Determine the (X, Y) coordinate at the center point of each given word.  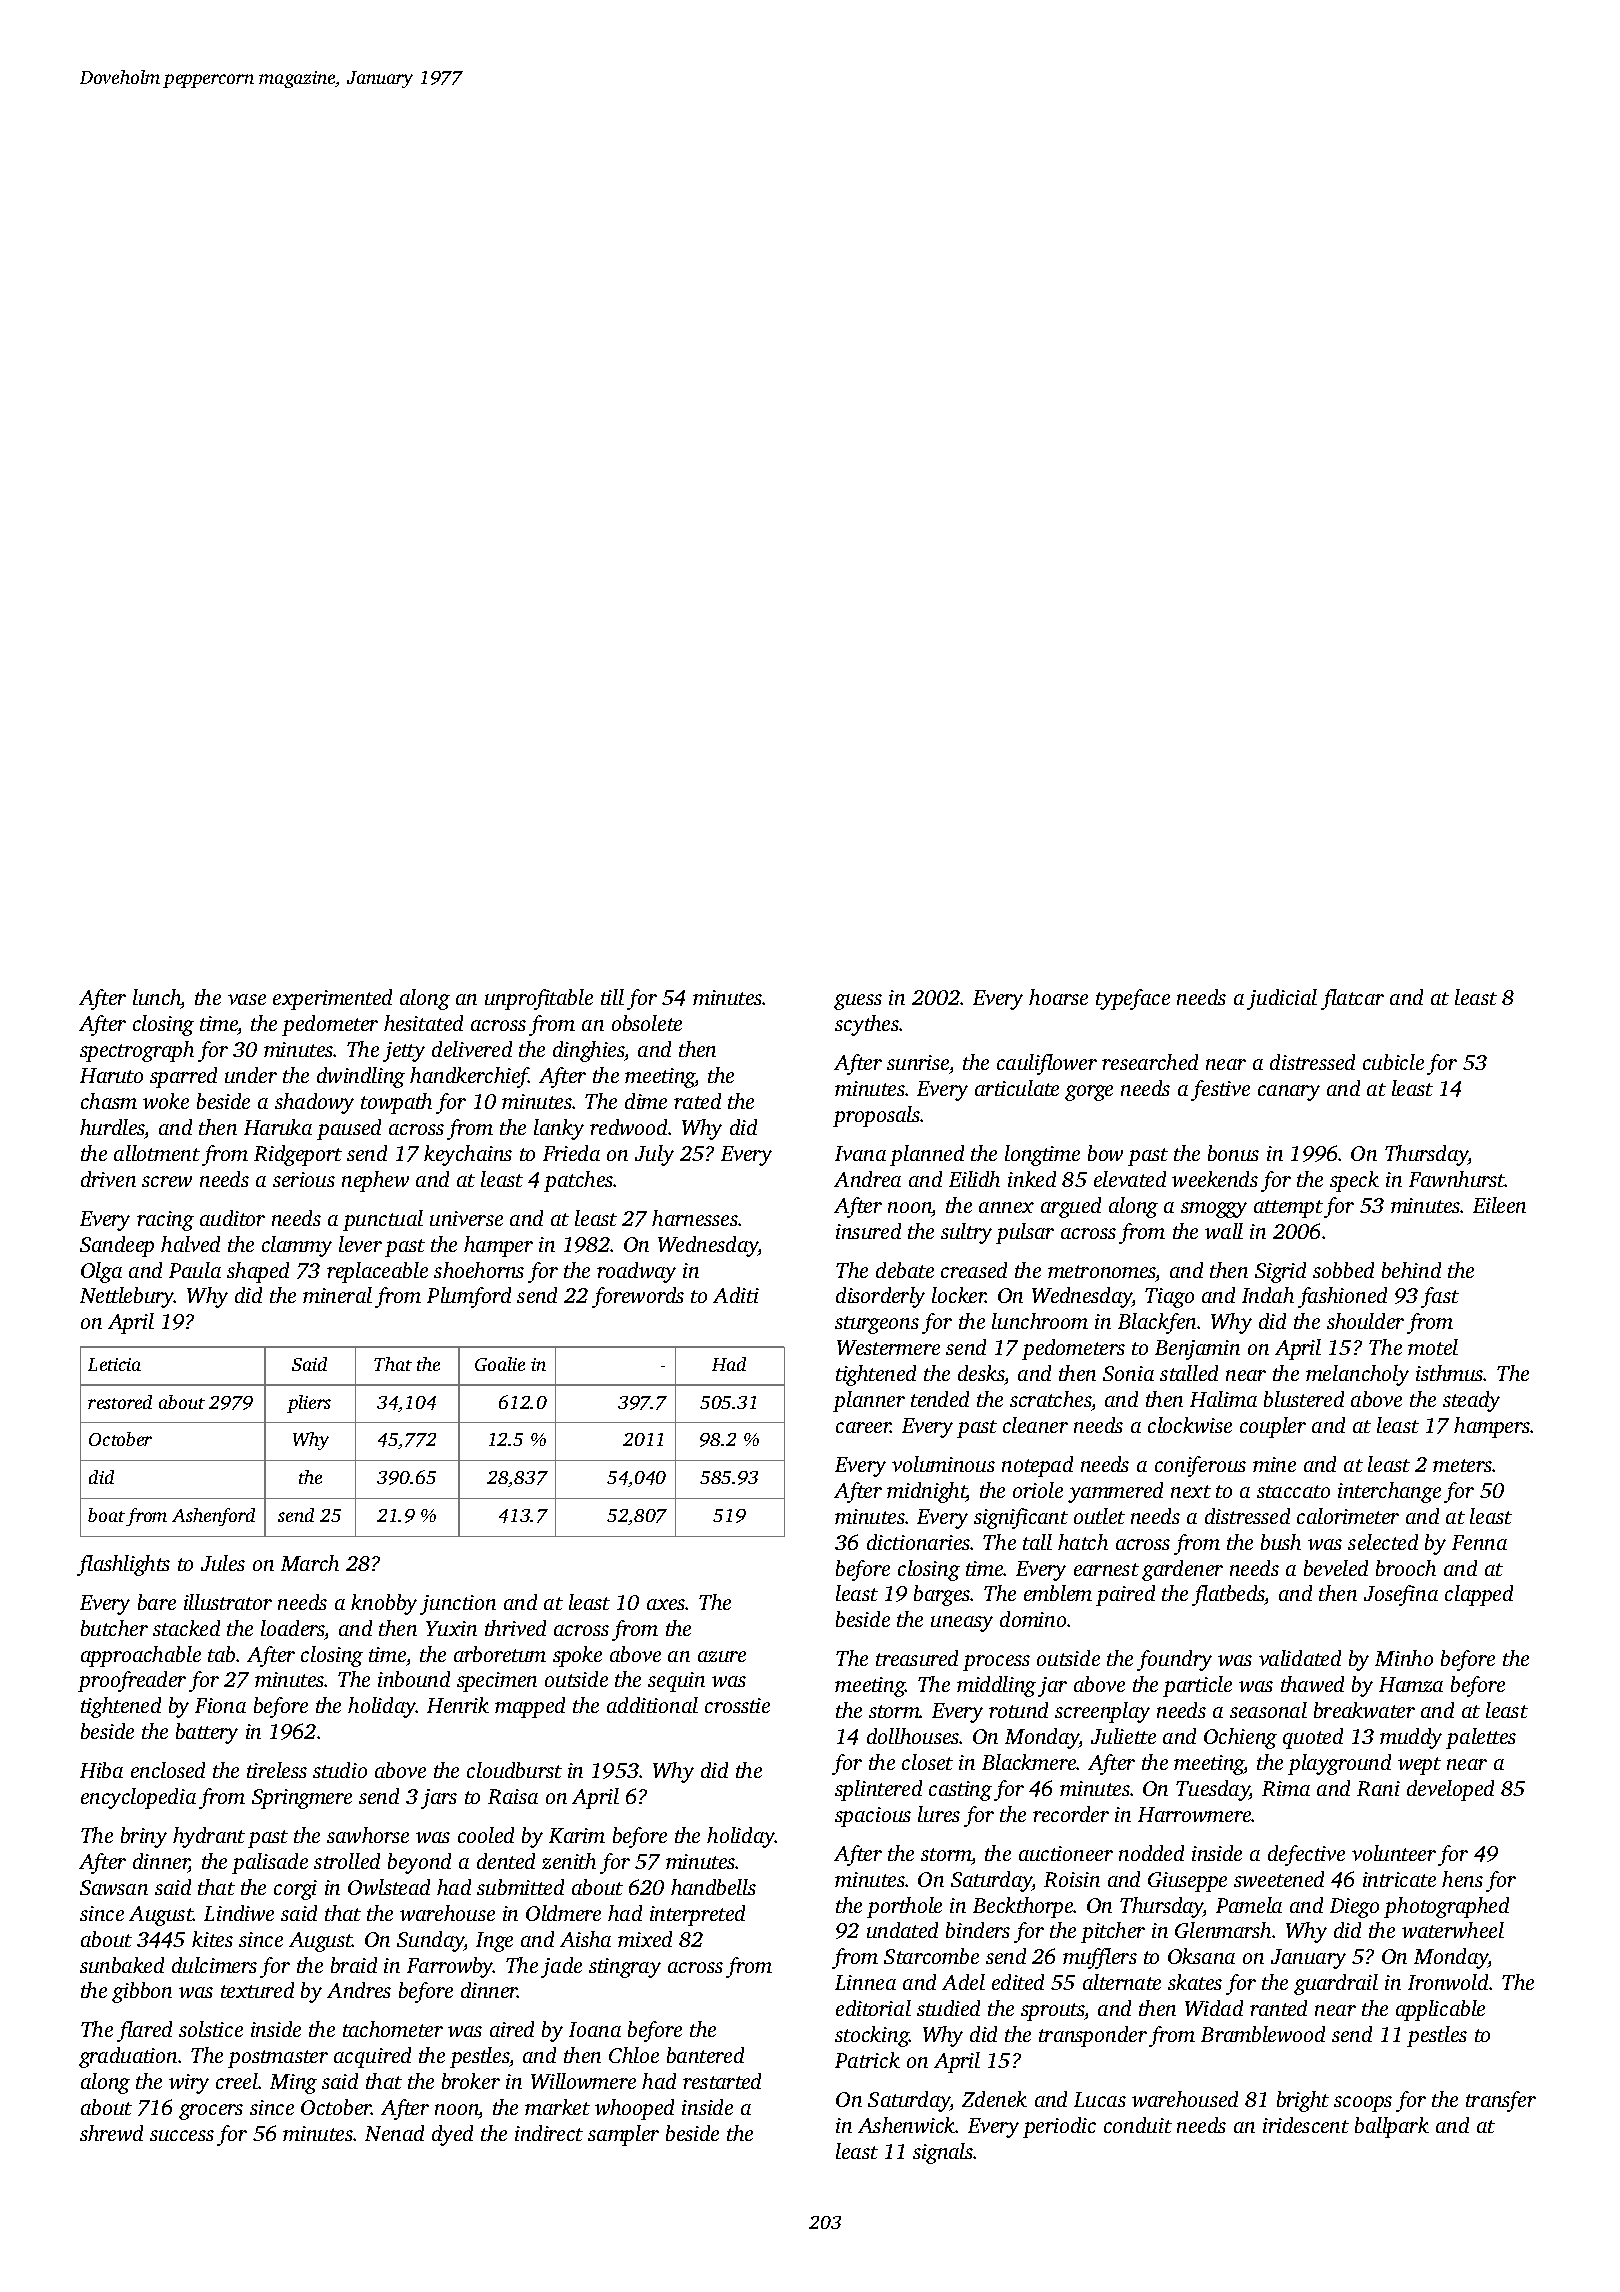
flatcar (1352, 999)
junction (458, 1605)
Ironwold (1448, 1982)
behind (1411, 1270)
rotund (1018, 1710)
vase (247, 999)
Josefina (1401, 1595)
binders (978, 1930)
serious (304, 1179)
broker (471, 2081)
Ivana (860, 1153)
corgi (295, 1890)
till (612, 997)
